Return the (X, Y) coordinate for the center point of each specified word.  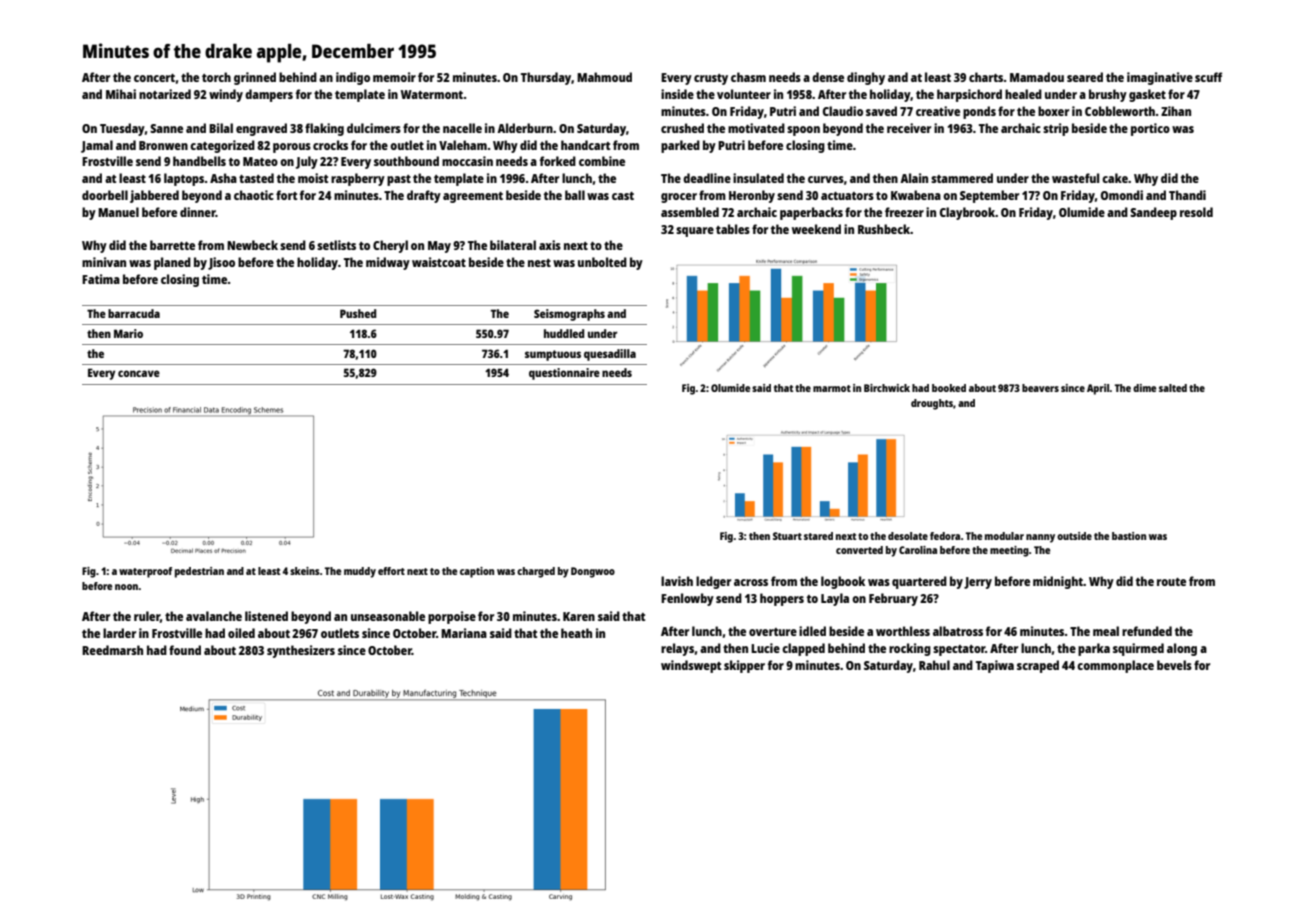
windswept (691, 666)
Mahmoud (604, 77)
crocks (330, 145)
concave (139, 373)
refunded (1147, 631)
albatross (958, 631)
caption (477, 572)
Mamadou (1037, 77)
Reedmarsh (112, 650)
